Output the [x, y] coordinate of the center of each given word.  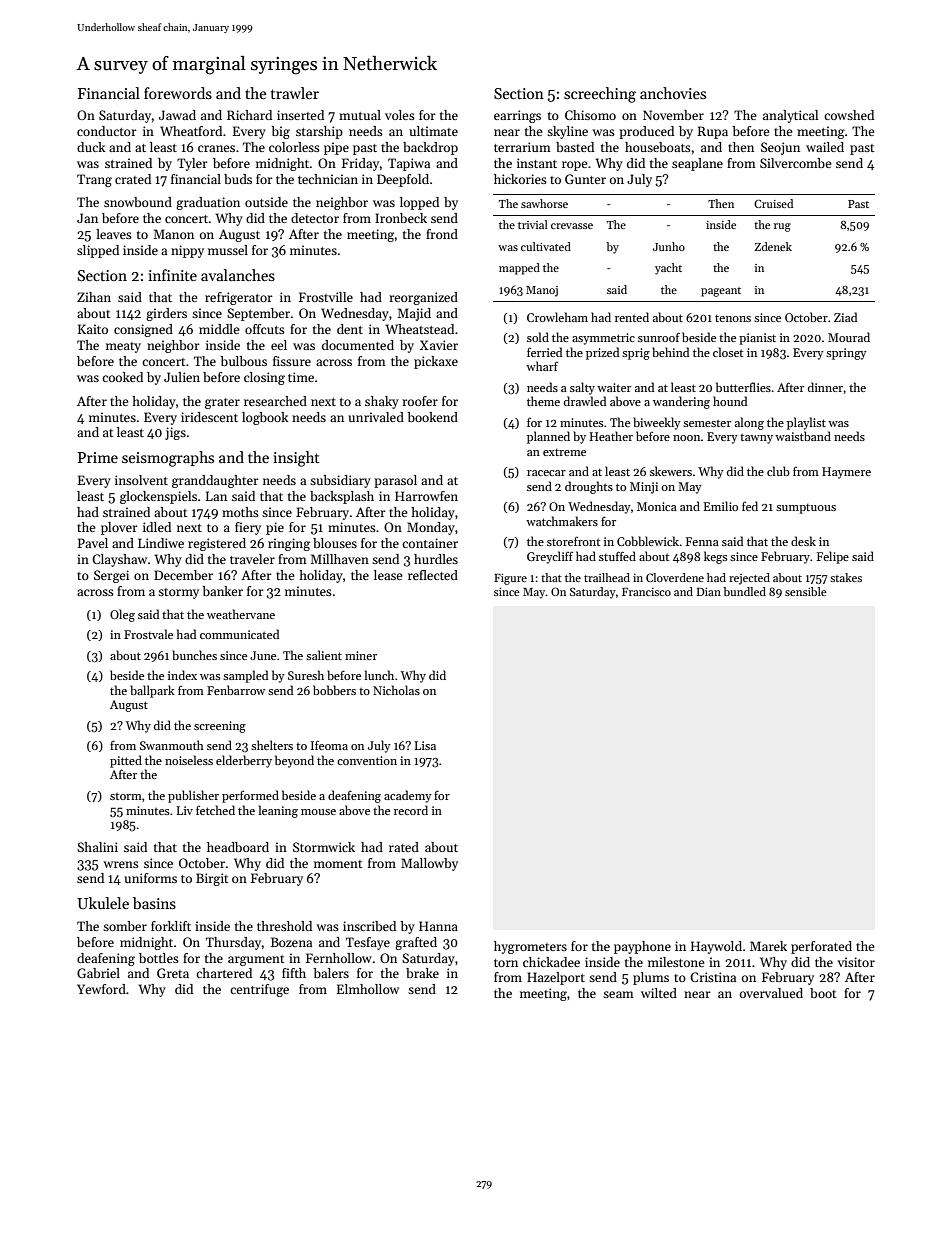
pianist [757, 339]
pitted [126, 761]
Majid [414, 314]
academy [408, 796]
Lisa [425, 745]
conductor [107, 131]
